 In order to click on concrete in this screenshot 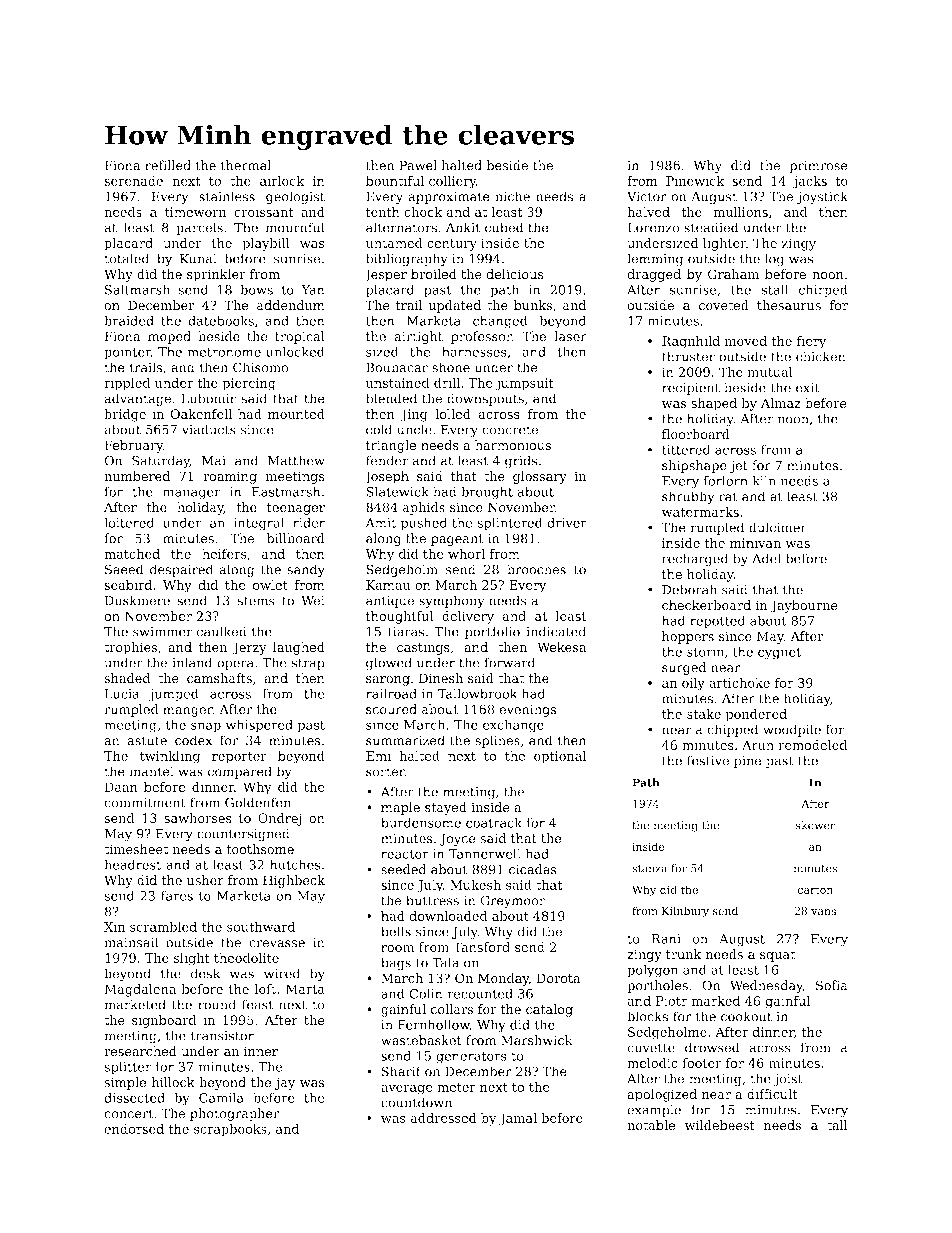, I will do `click(510, 430)`.
